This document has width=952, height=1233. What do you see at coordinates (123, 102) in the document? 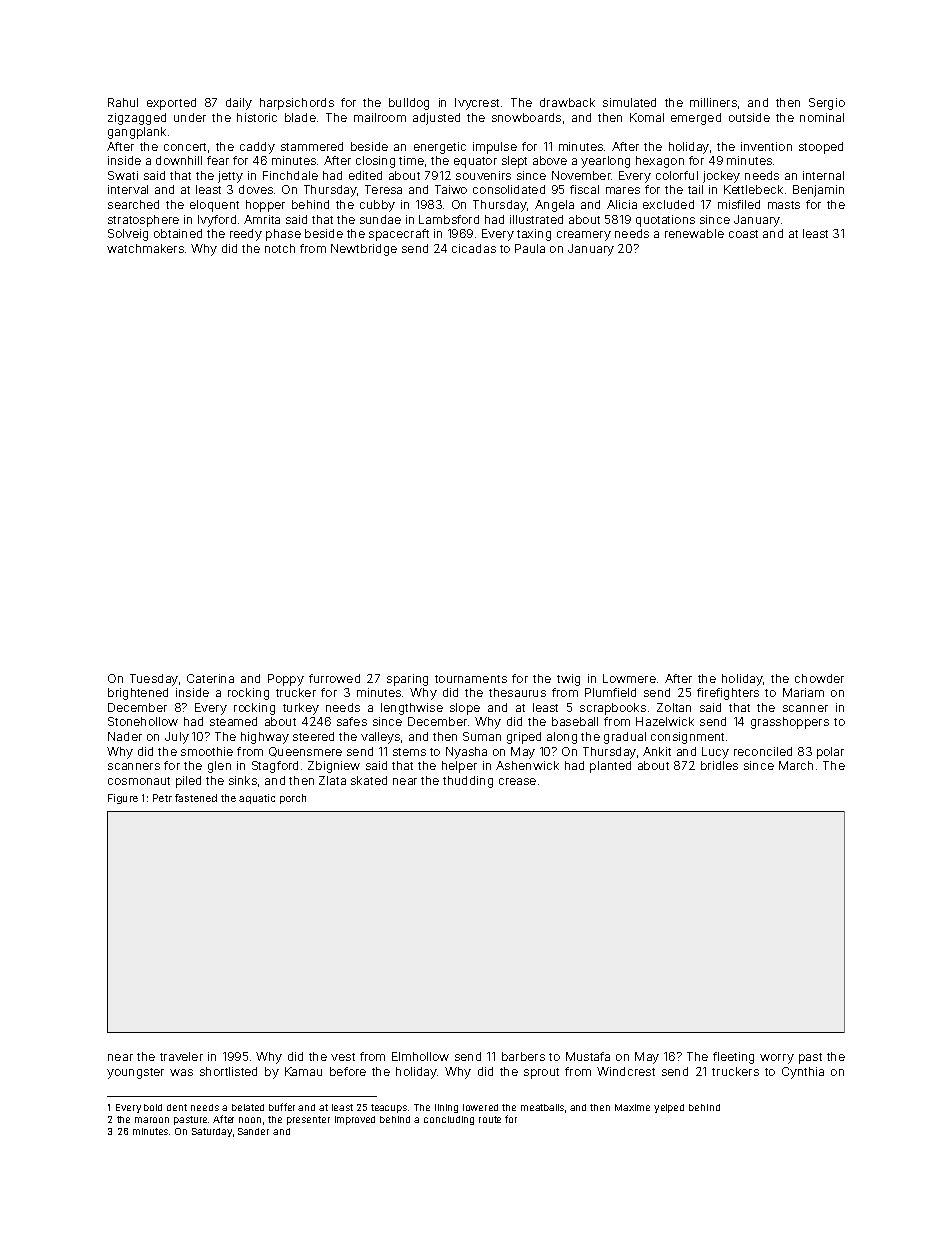
I see `Rahul` at bounding box center [123, 102].
